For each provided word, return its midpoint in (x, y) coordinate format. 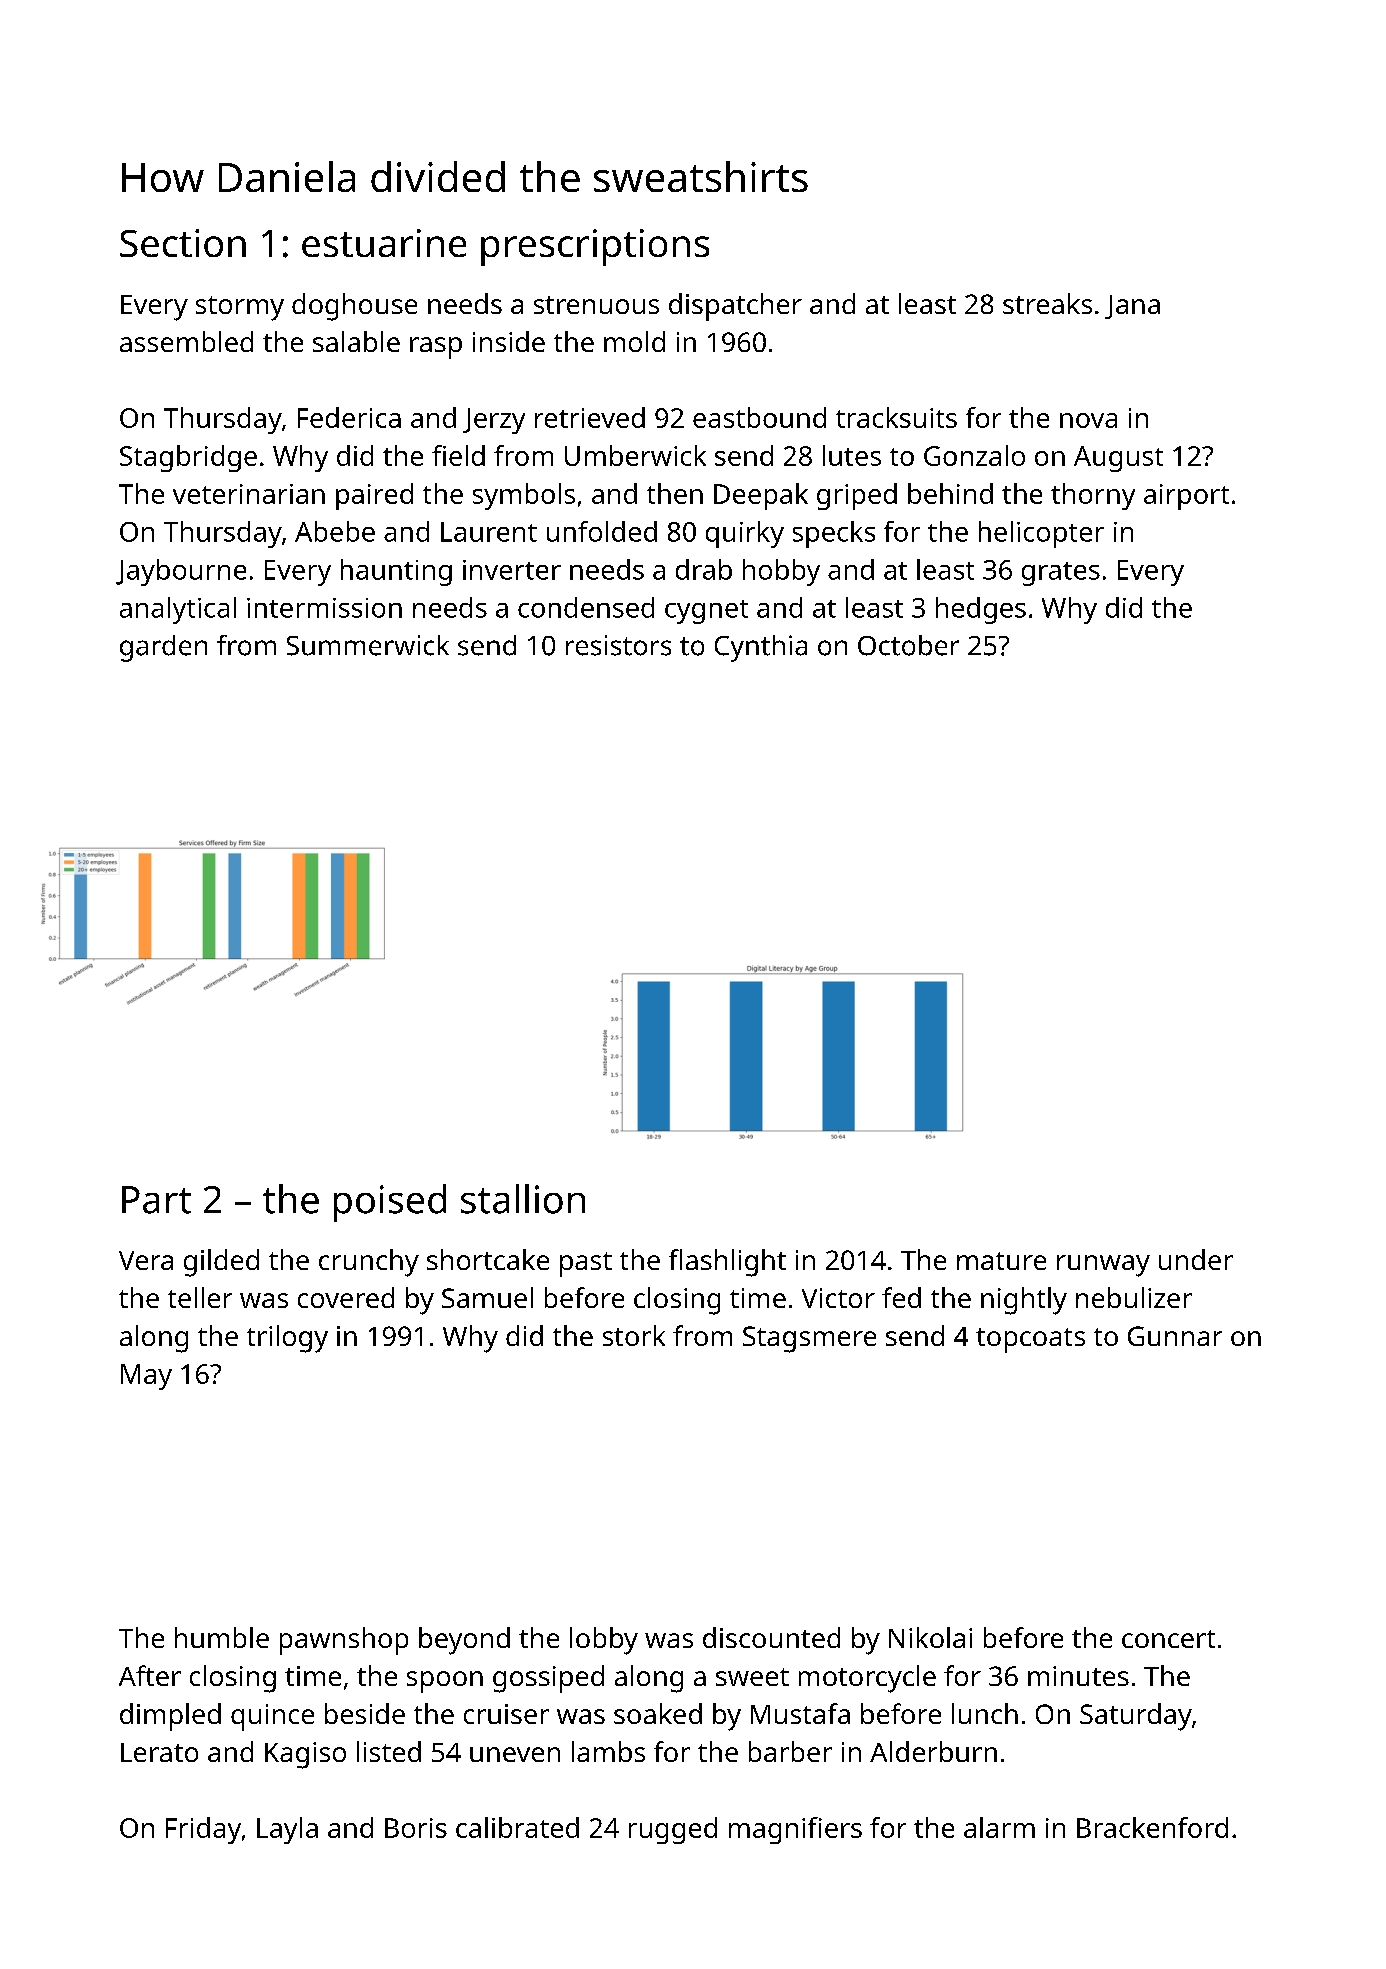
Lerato (159, 1752)
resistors (618, 645)
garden (163, 648)
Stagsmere (809, 1339)
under (1196, 1259)
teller (200, 1297)
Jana (1132, 307)
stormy (240, 308)
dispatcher (735, 307)
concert (1168, 1639)
